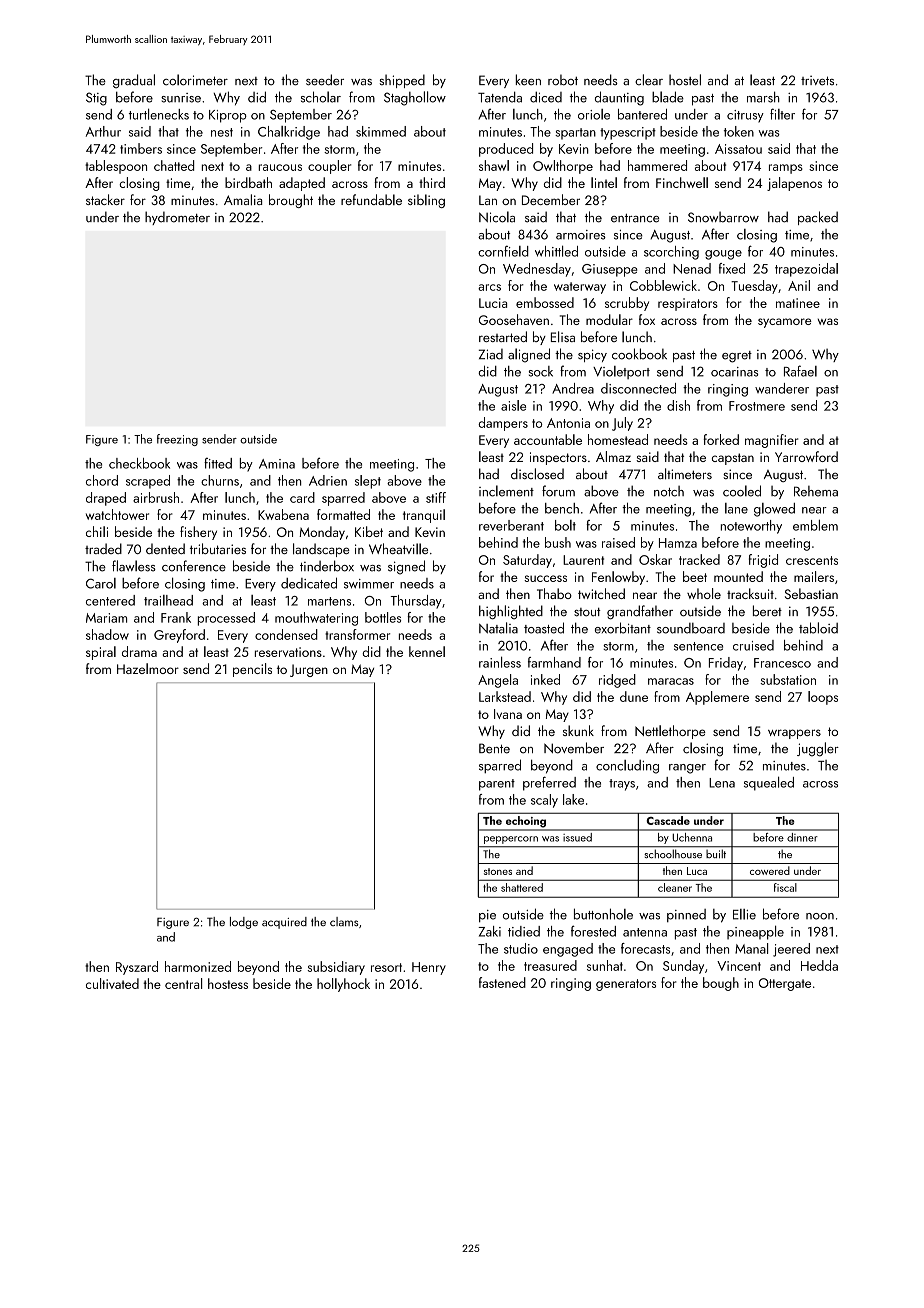 The height and width of the screenshot is (1308, 924). Describe the element at coordinates (498, 871) in the screenshot. I see `stones` at that location.
